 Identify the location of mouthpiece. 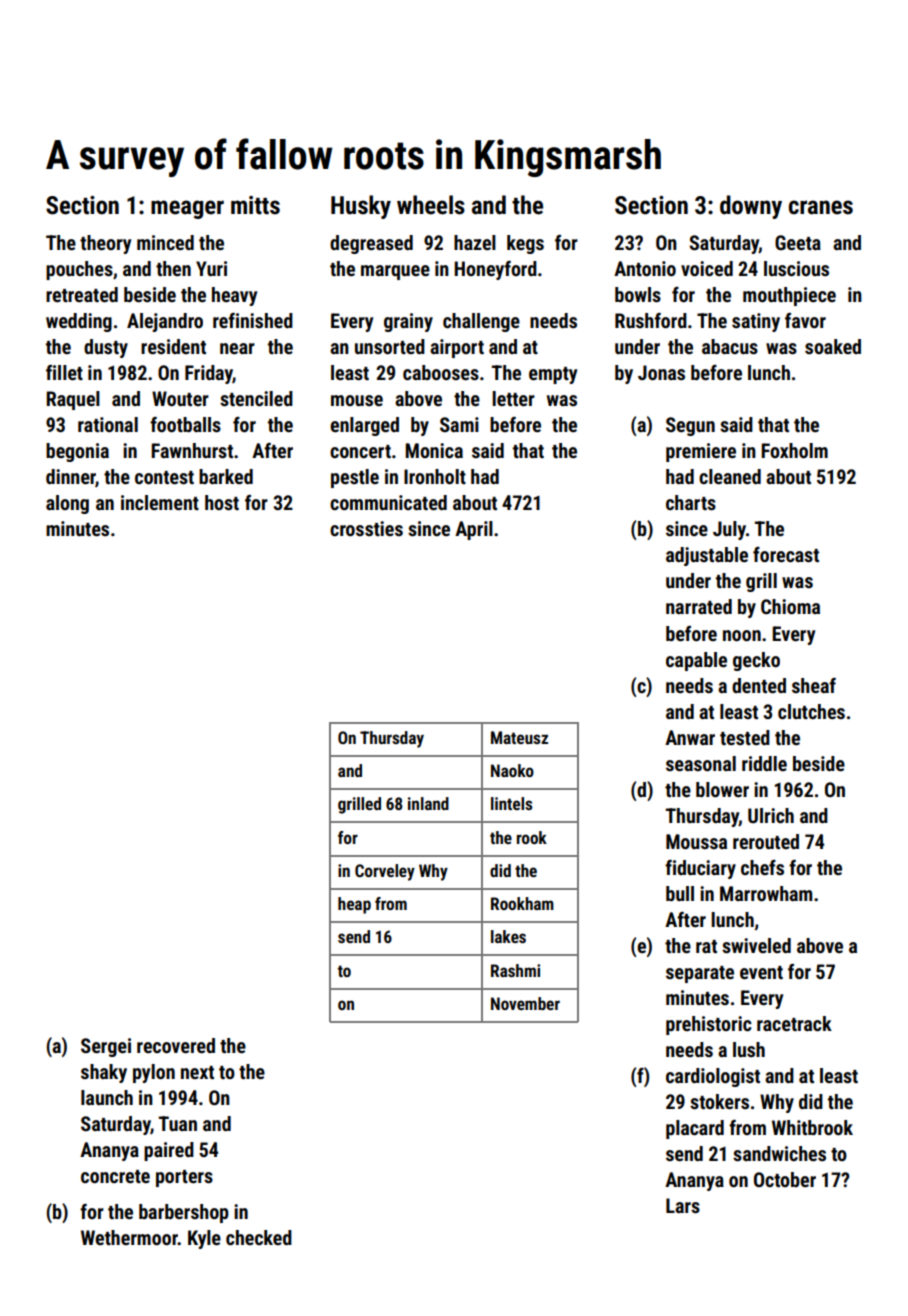
(789, 296).
